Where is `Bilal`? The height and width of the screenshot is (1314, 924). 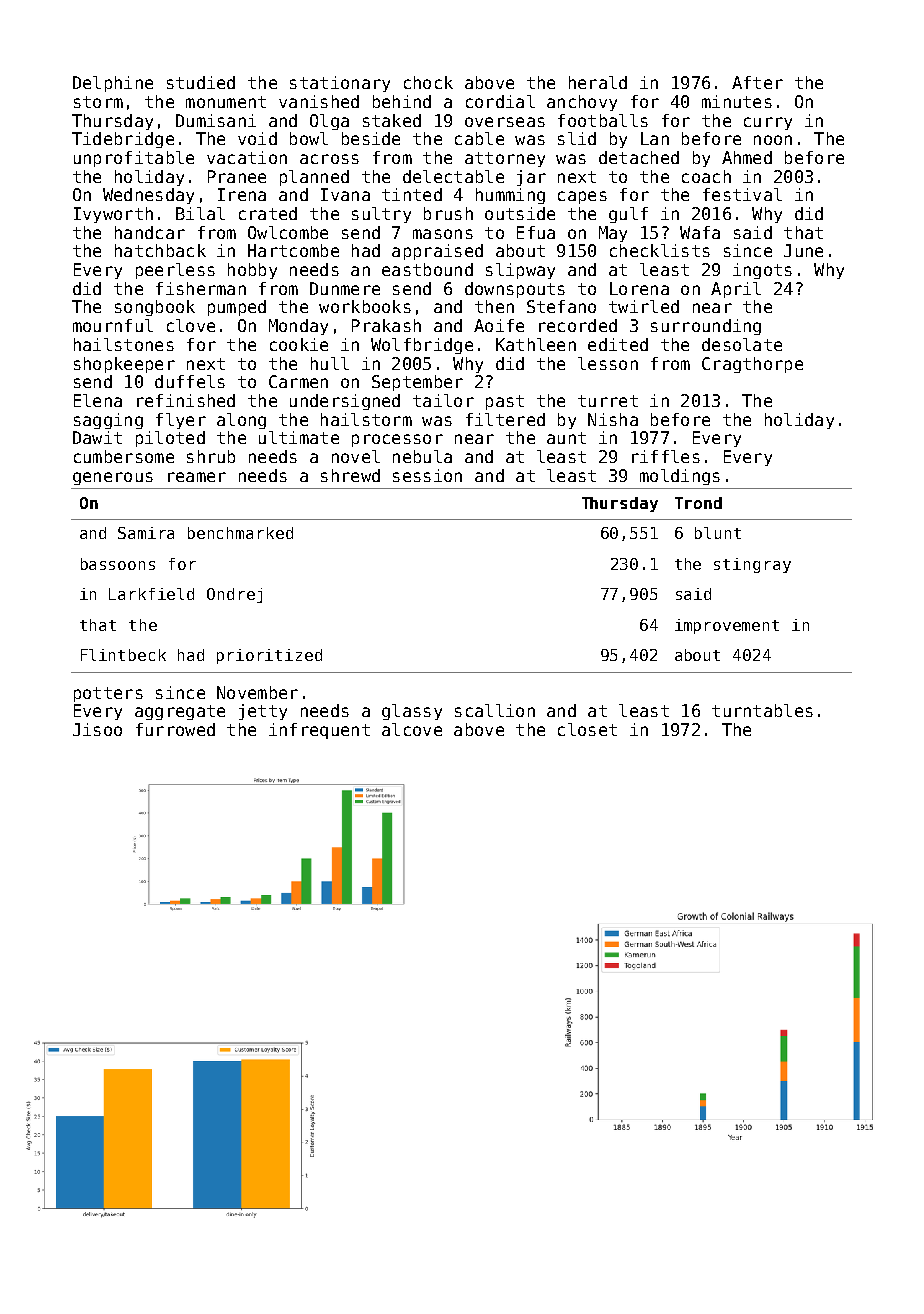 Bilal is located at coordinates (200, 213).
